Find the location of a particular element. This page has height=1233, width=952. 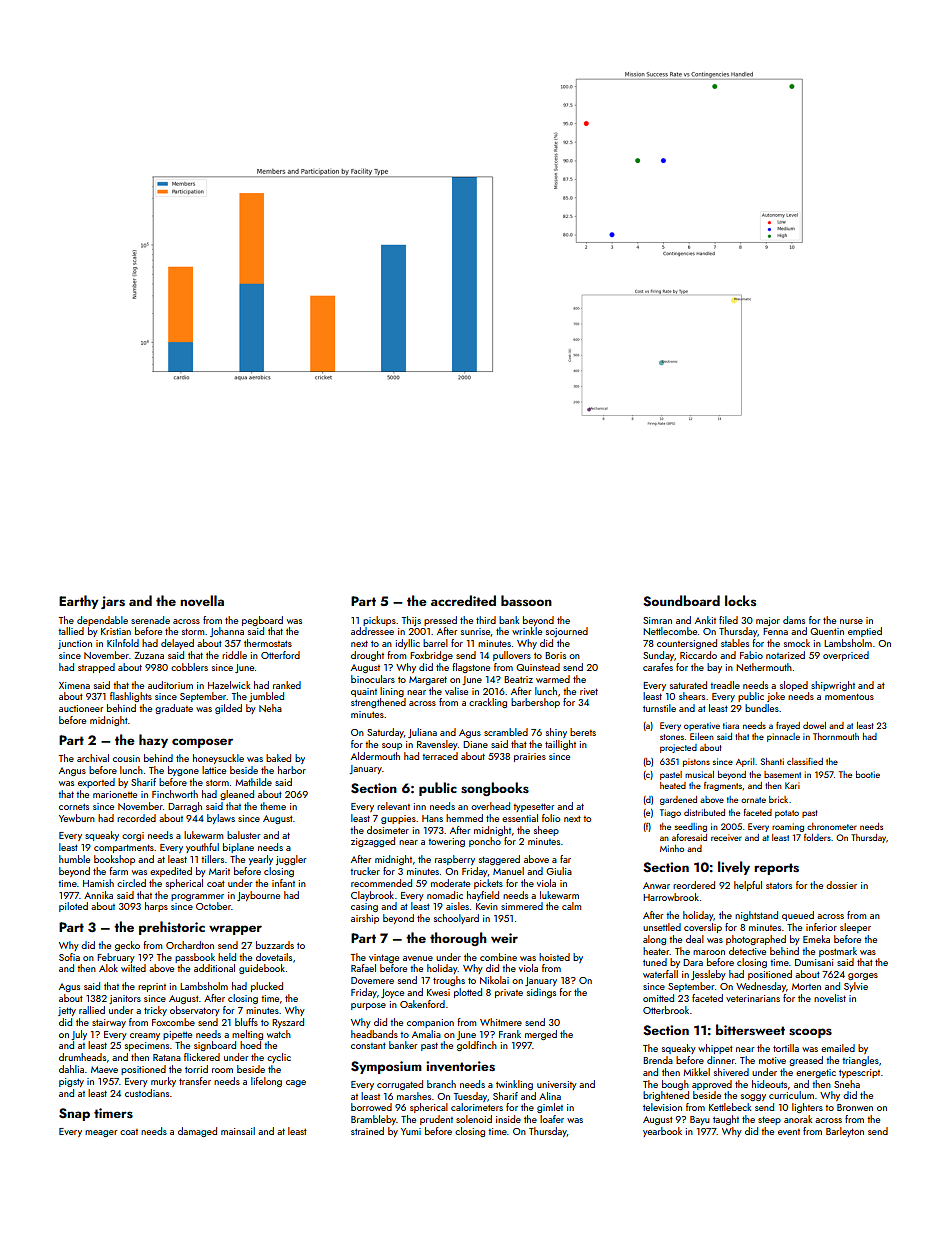

damaged is located at coordinates (197, 1132).
